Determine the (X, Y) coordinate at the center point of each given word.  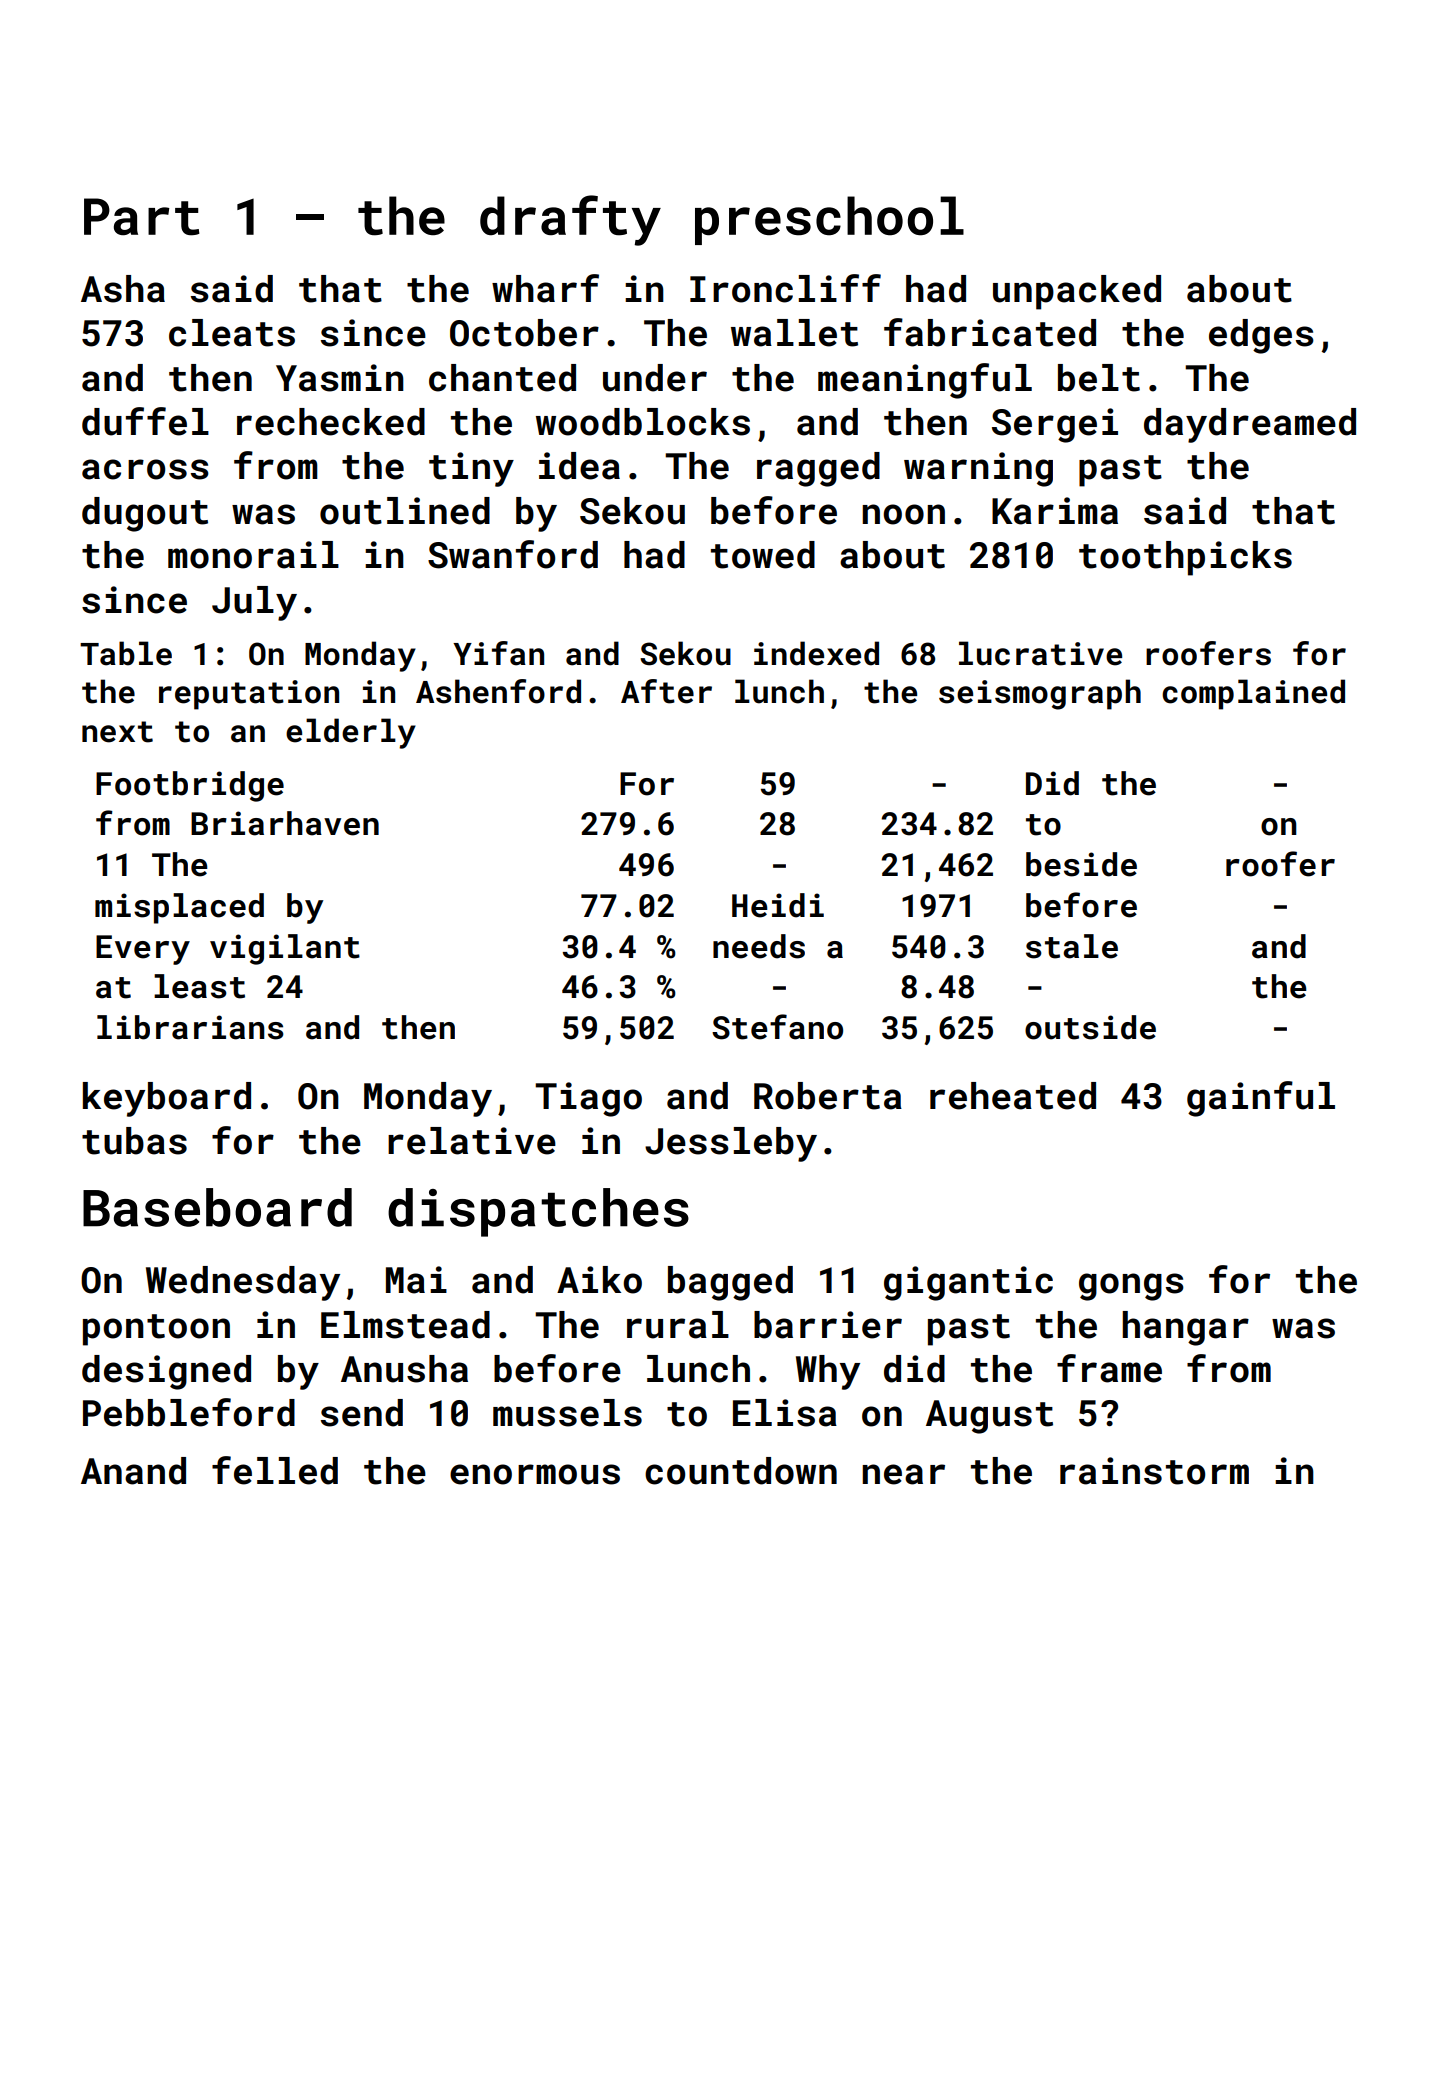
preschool (829, 220)
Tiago (588, 1099)
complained (1253, 694)
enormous (535, 1474)
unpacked (1077, 292)
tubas (134, 1141)
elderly (351, 733)
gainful (1261, 1099)
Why (828, 1372)
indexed (816, 653)
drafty (570, 220)
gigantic (968, 1283)
